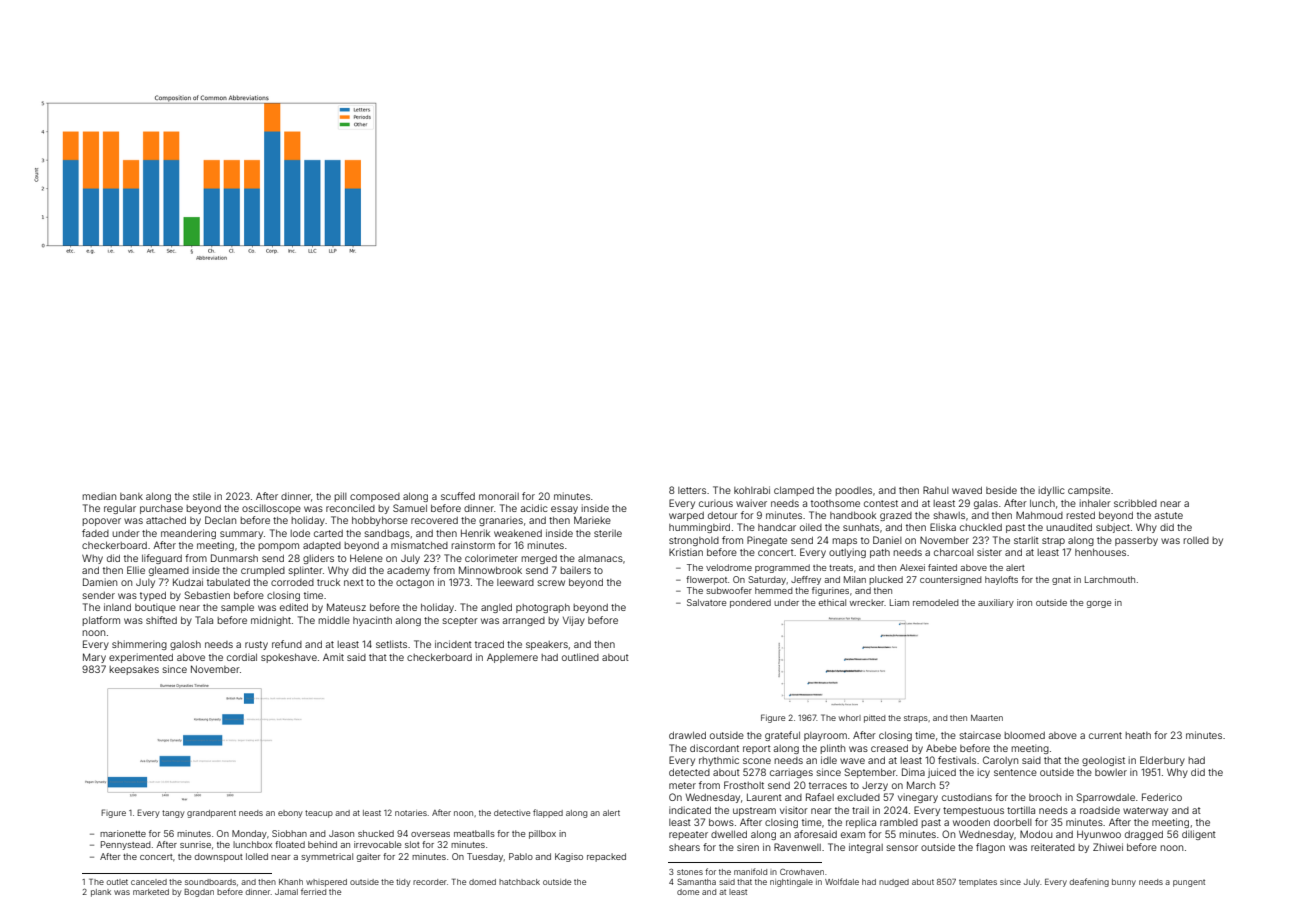 This document has height=924, width=1308. What do you see at coordinates (687, 735) in the document?
I see `drawled` at bounding box center [687, 735].
